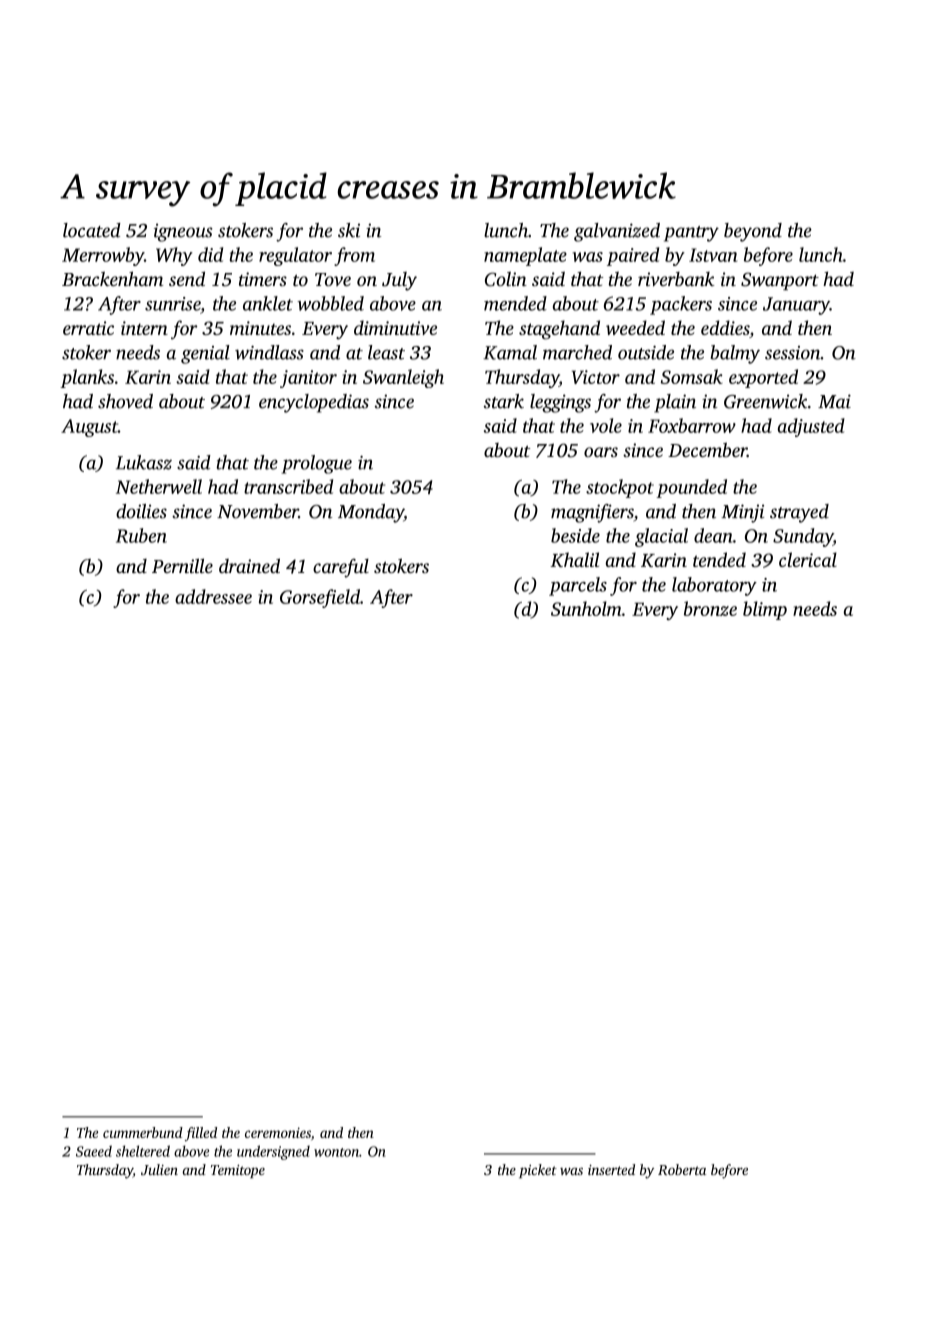  I want to click on Temitope, so click(238, 1171).
